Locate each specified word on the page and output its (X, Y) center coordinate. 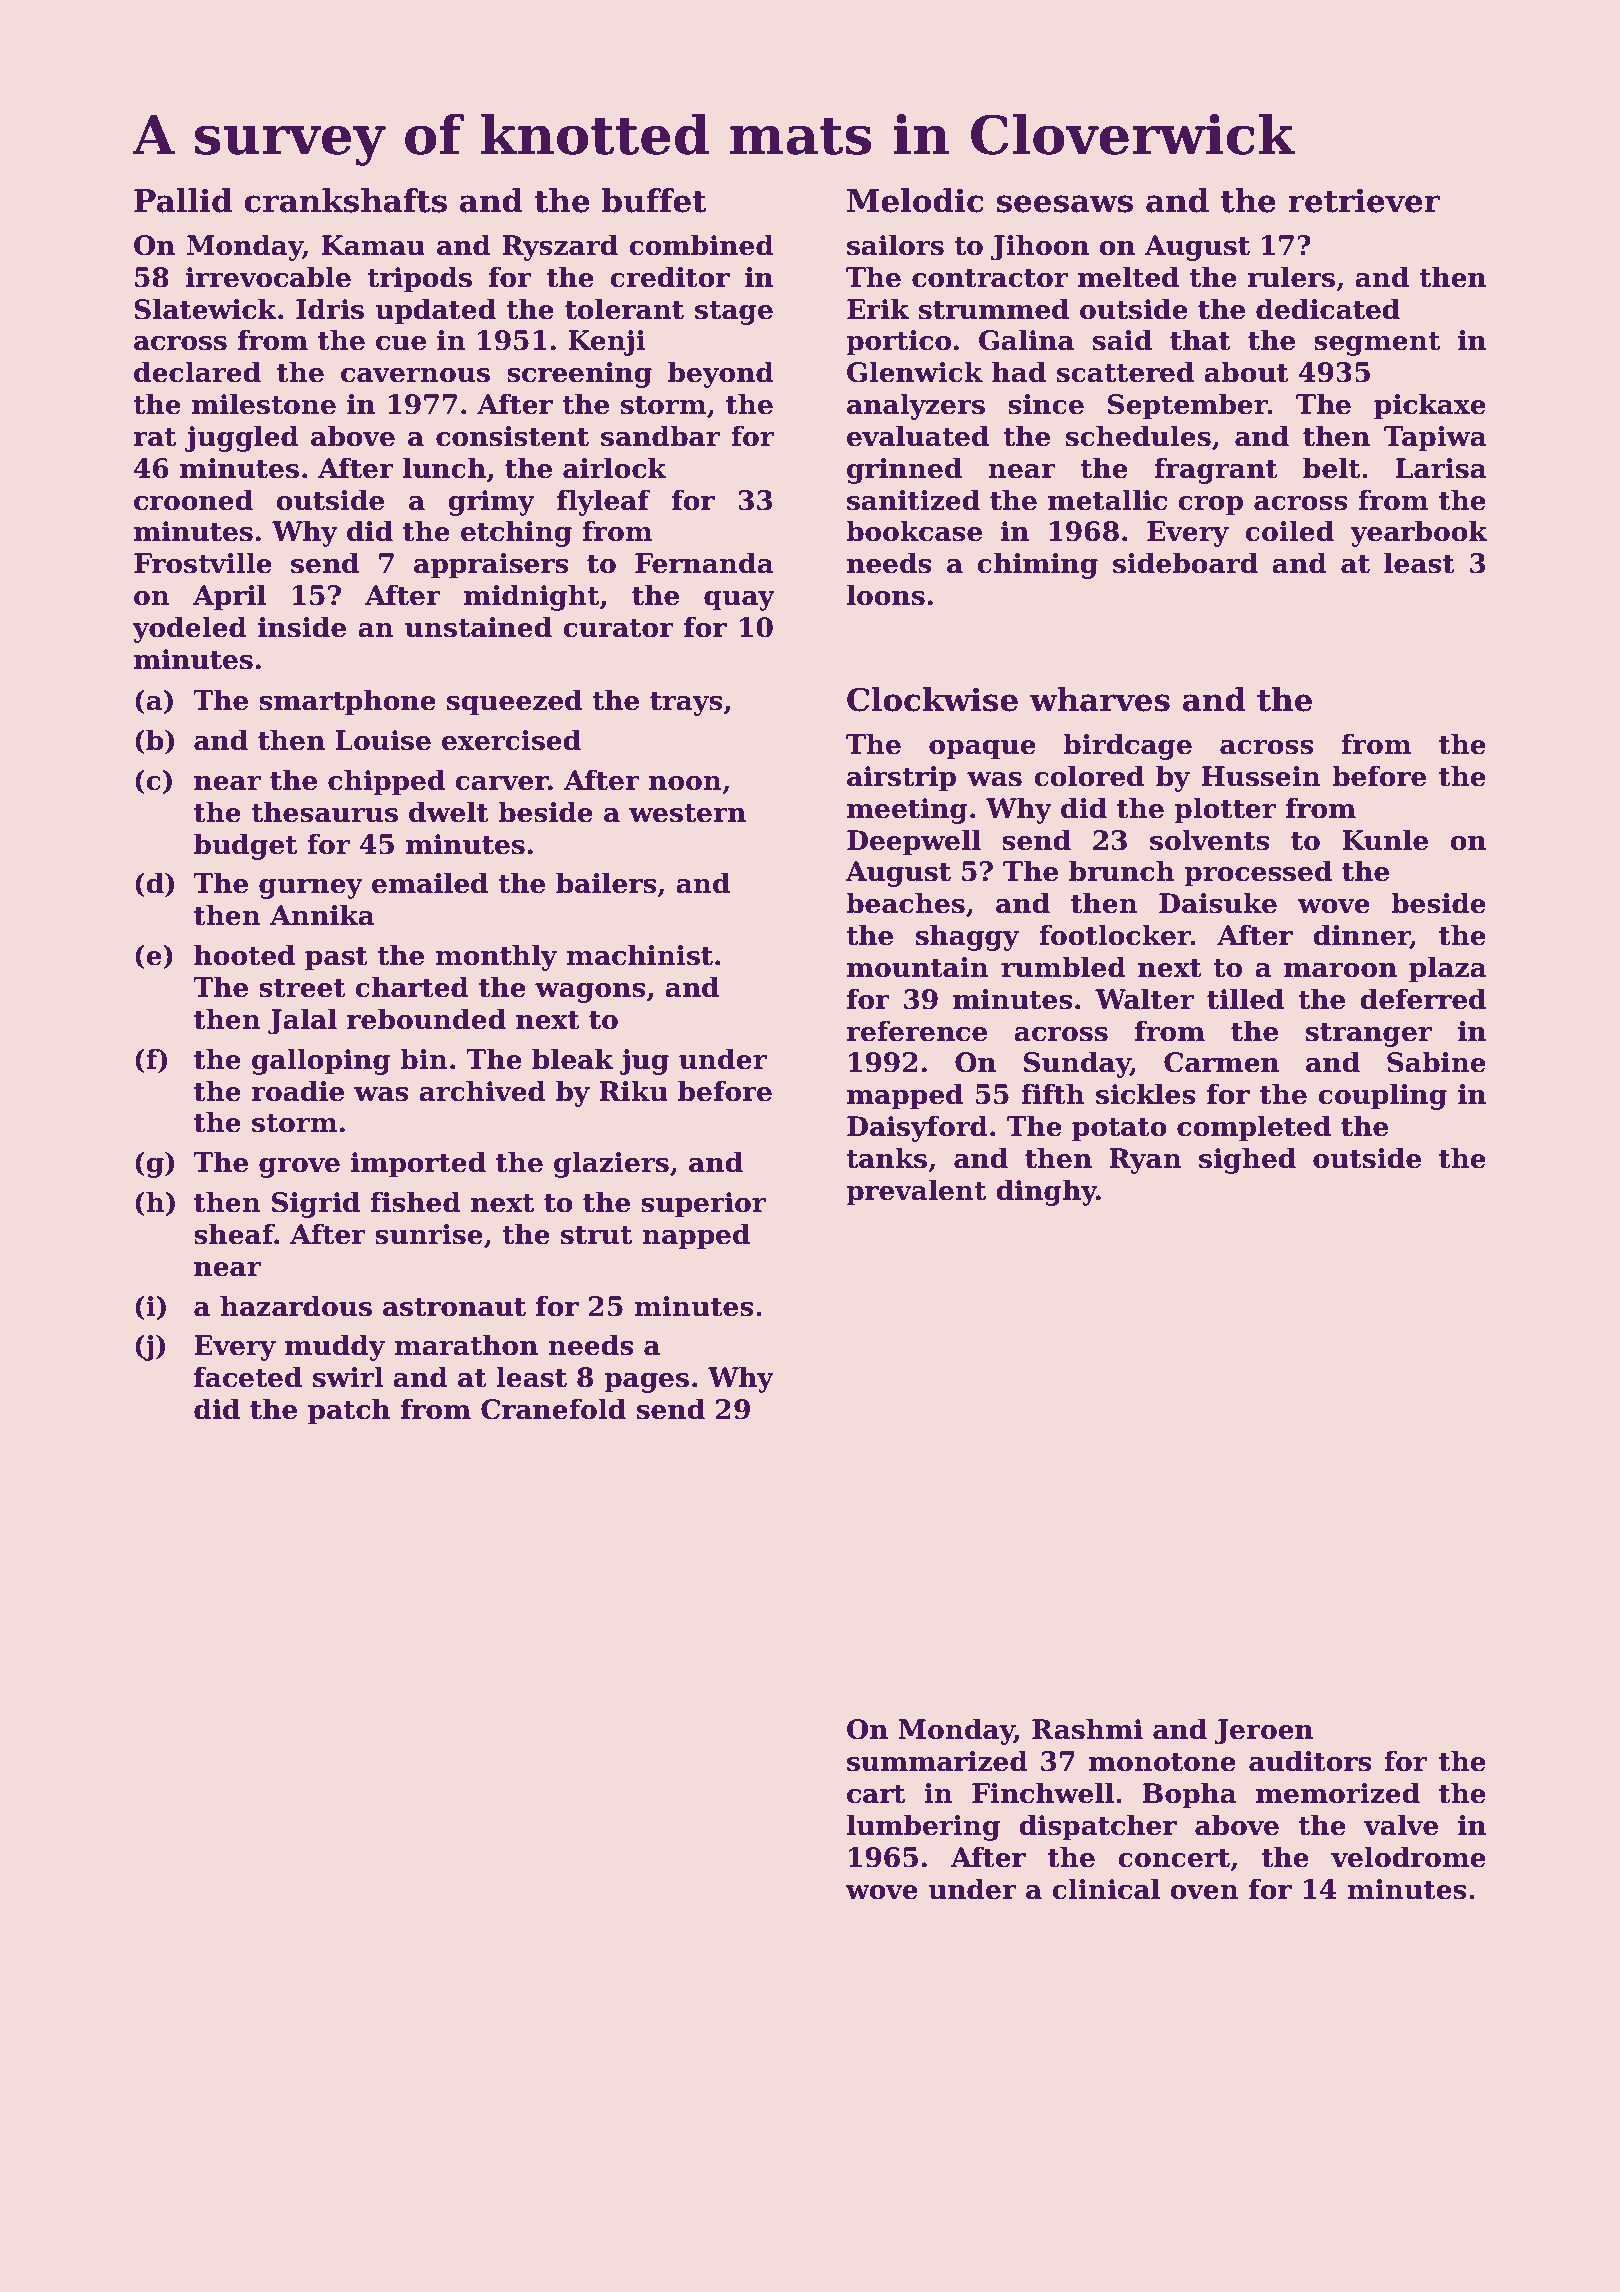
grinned (904, 470)
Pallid (183, 200)
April (229, 597)
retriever (1364, 200)
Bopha (1190, 1795)
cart (876, 1794)
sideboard (1185, 563)
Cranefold (553, 1409)
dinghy (1046, 1192)
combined (701, 245)
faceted (248, 1377)
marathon (466, 1345)
